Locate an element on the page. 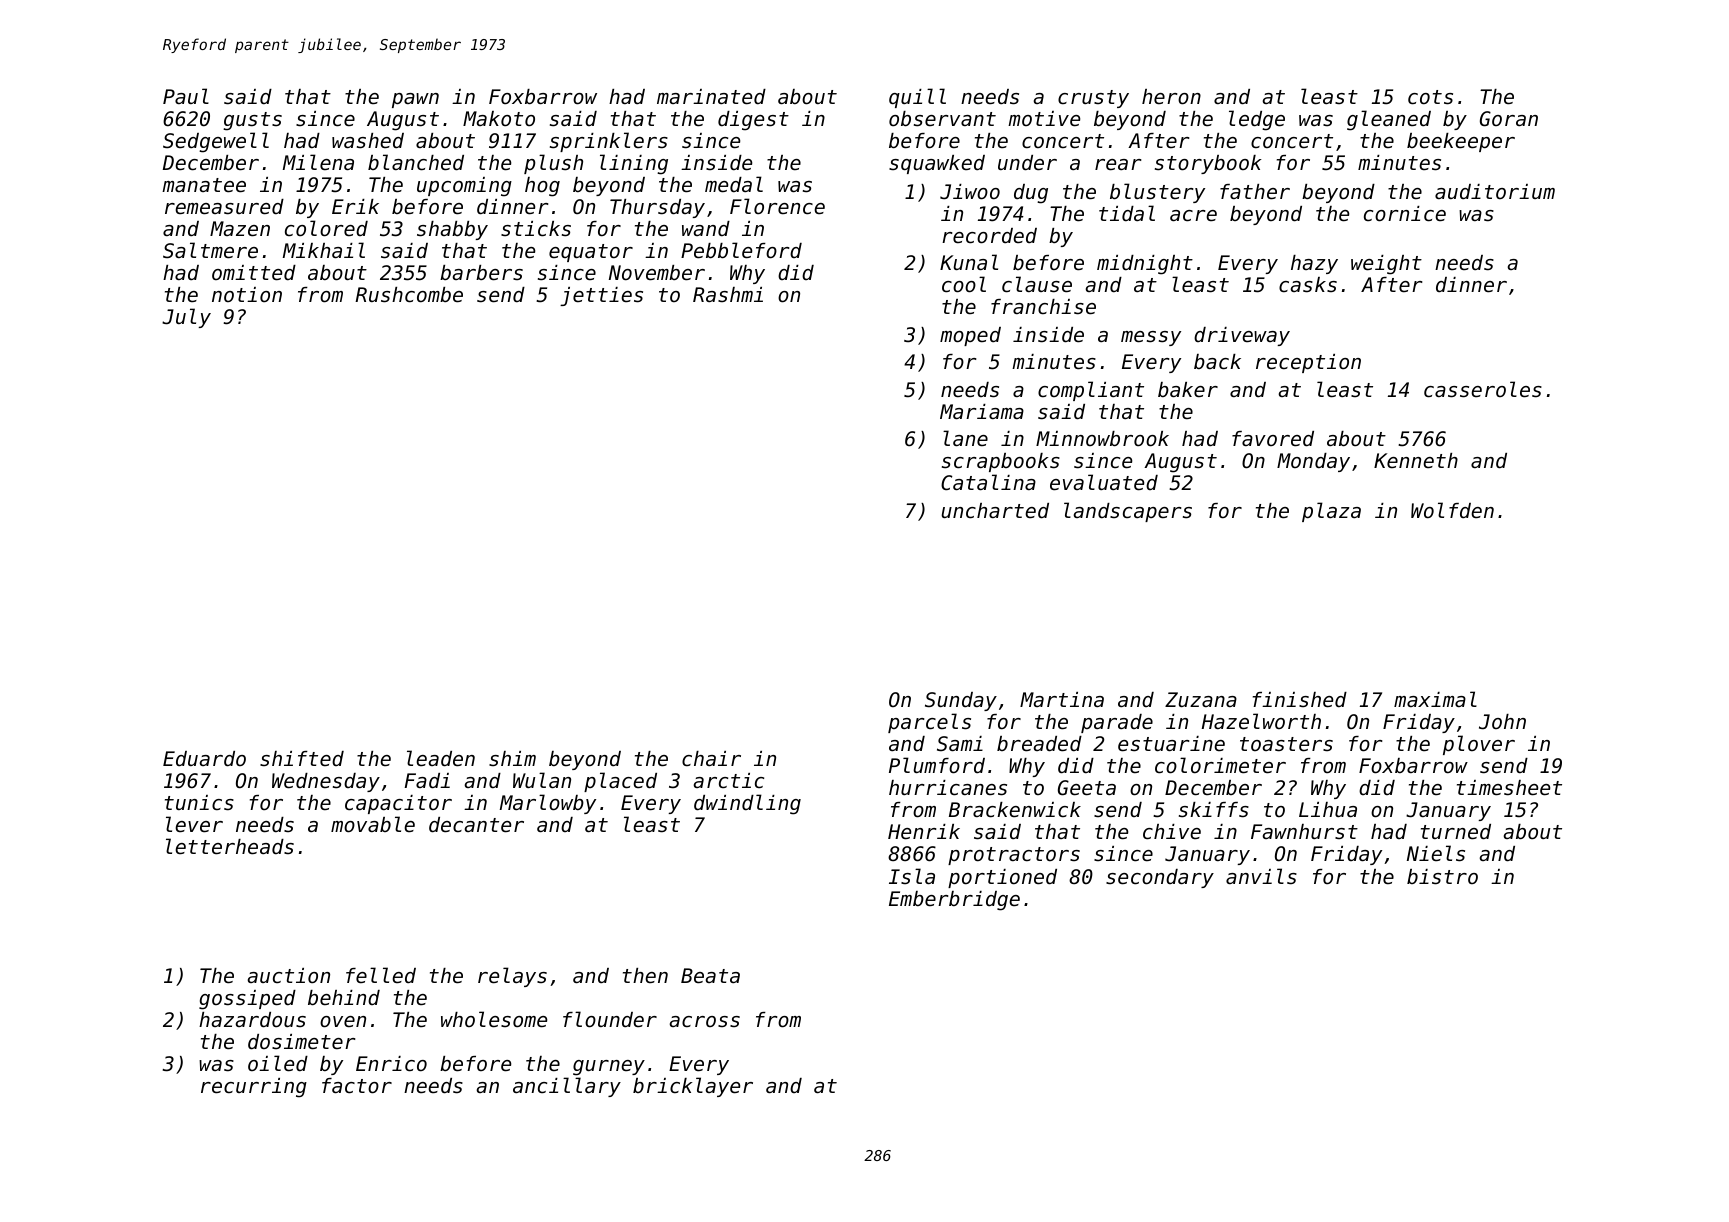 The image size is (1729, 1222). Sunday is located at coordinates (961, 701).
